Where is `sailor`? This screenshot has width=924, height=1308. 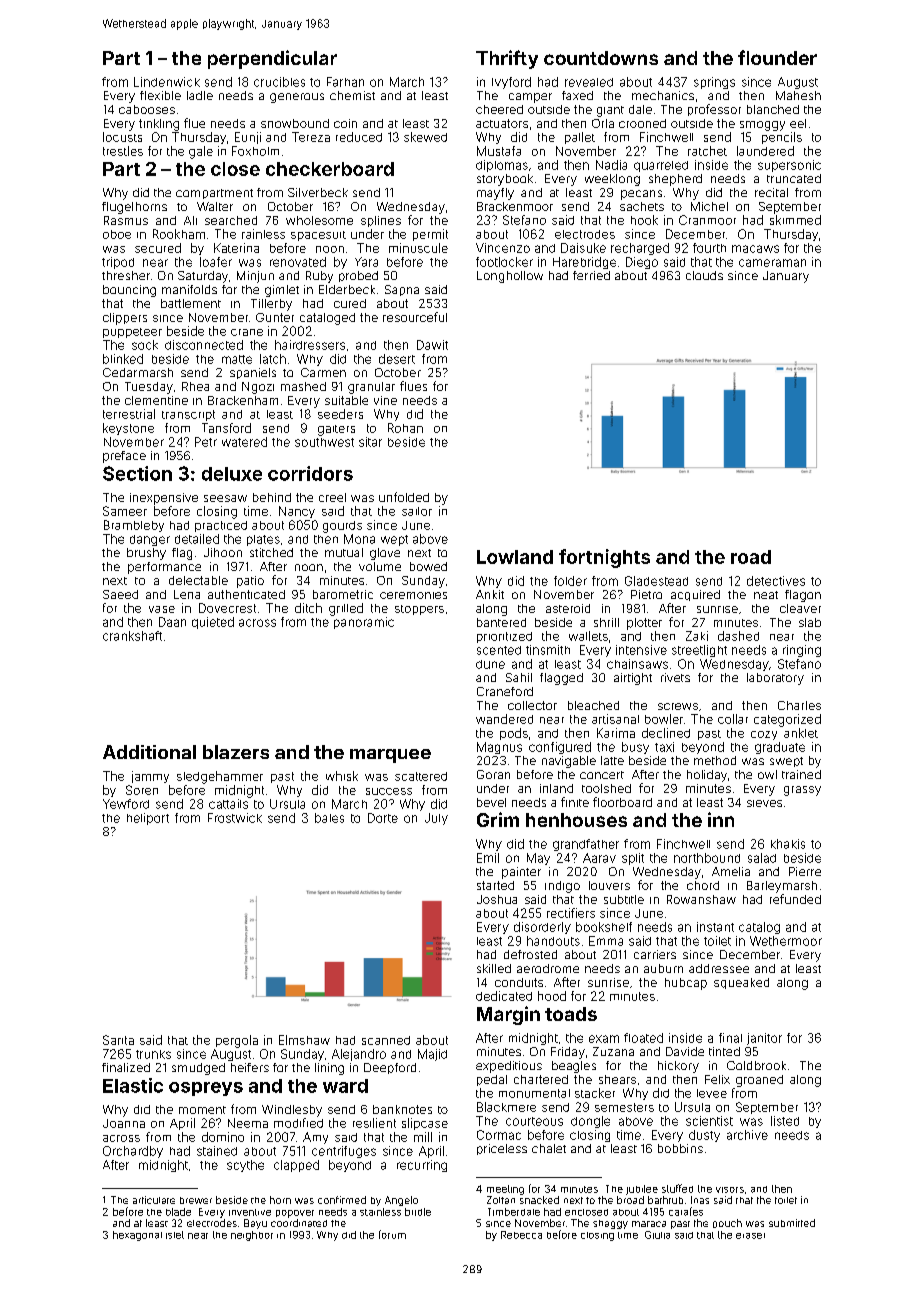
sailor is located at coordinates (417, 511).
